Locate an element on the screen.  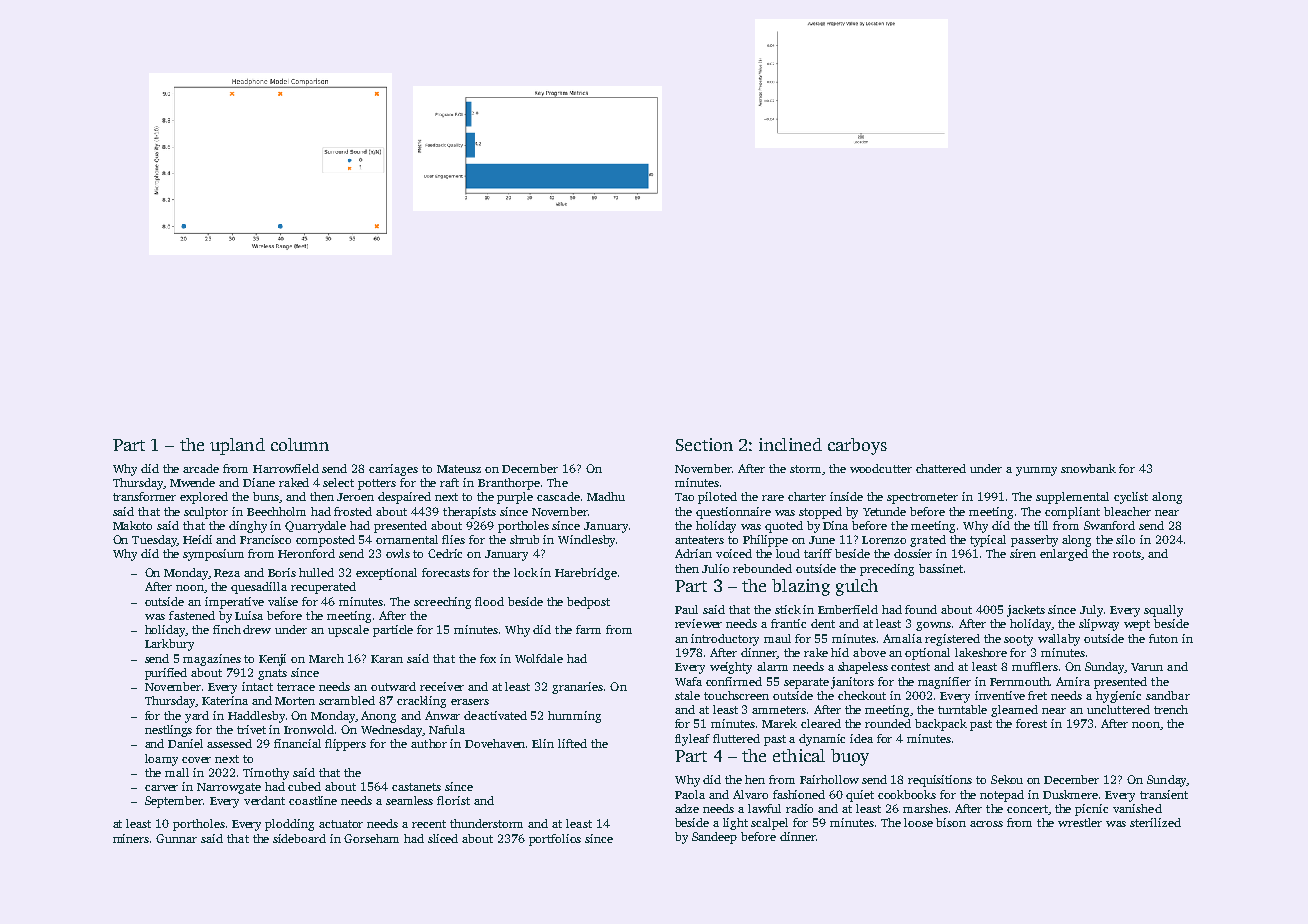
carver is located at coordinates (161, 788).
